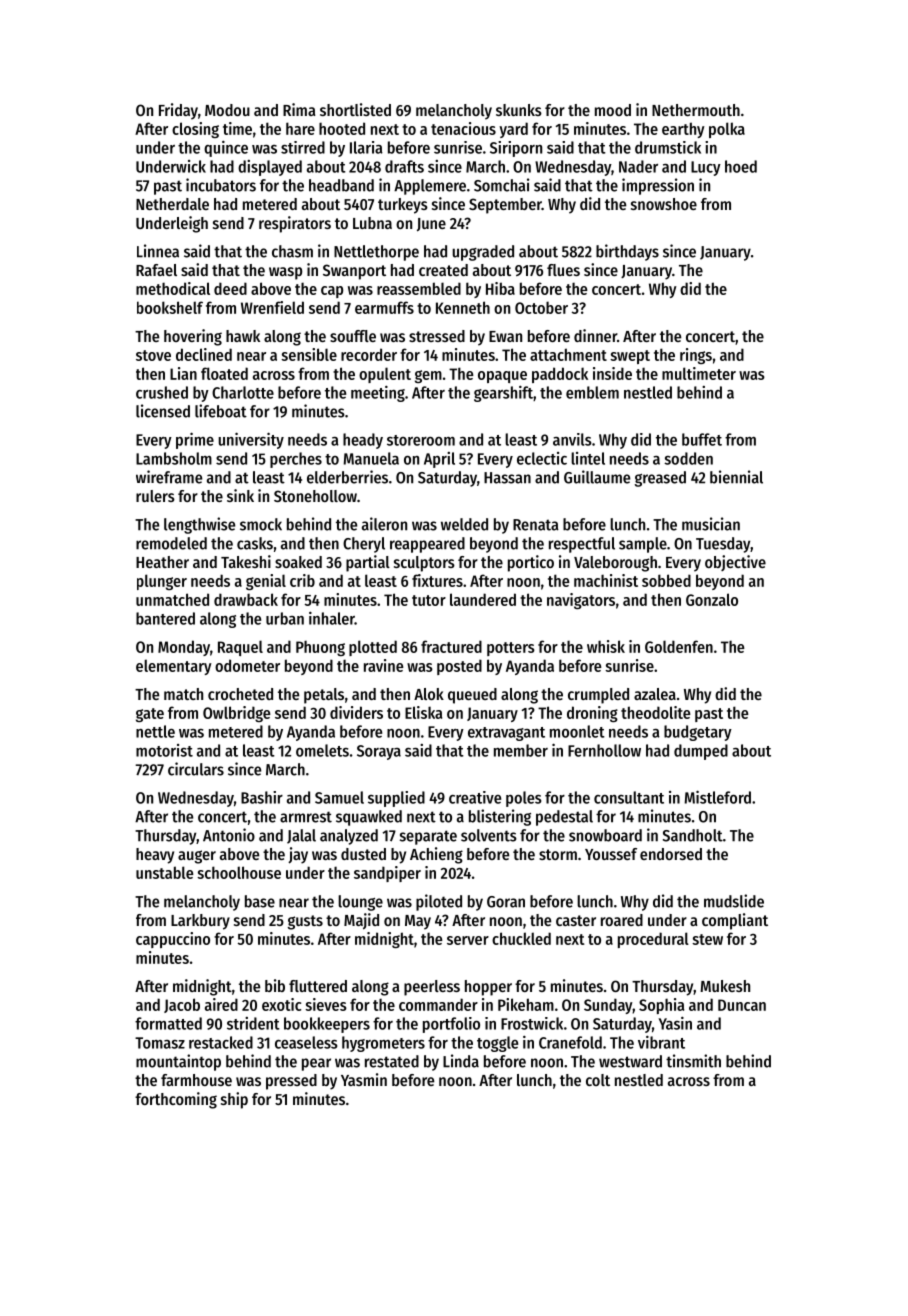 Image resolution: width=908 pixels, height=1316 pixels. What do you see at coordinates (613, 110) in the document?
I see `mood` at bounding box center [613, 110].
